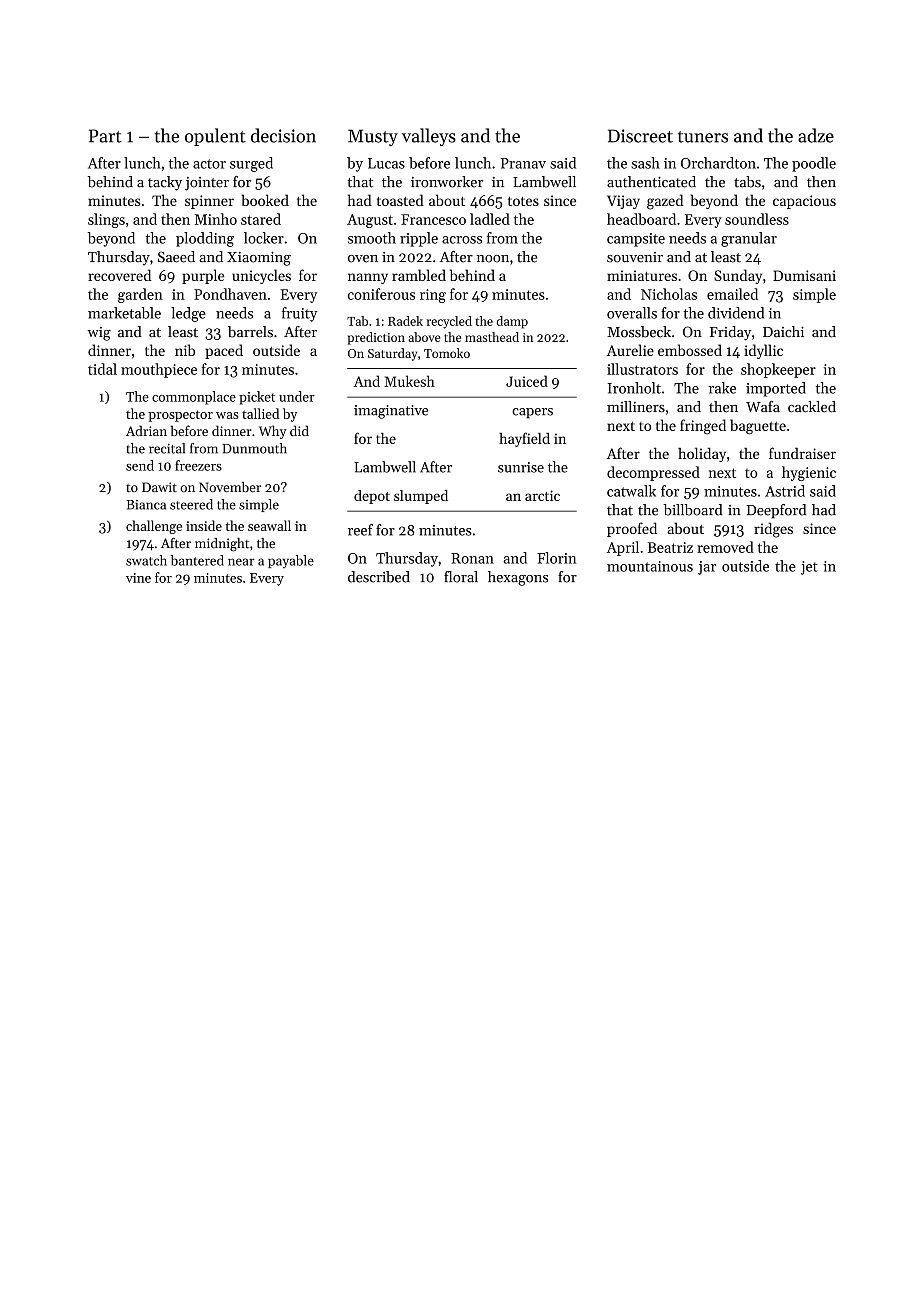  What do you see at coordinates (224, 351) in the screenshot?
I see `paced` at bounding box center [224, 351].
